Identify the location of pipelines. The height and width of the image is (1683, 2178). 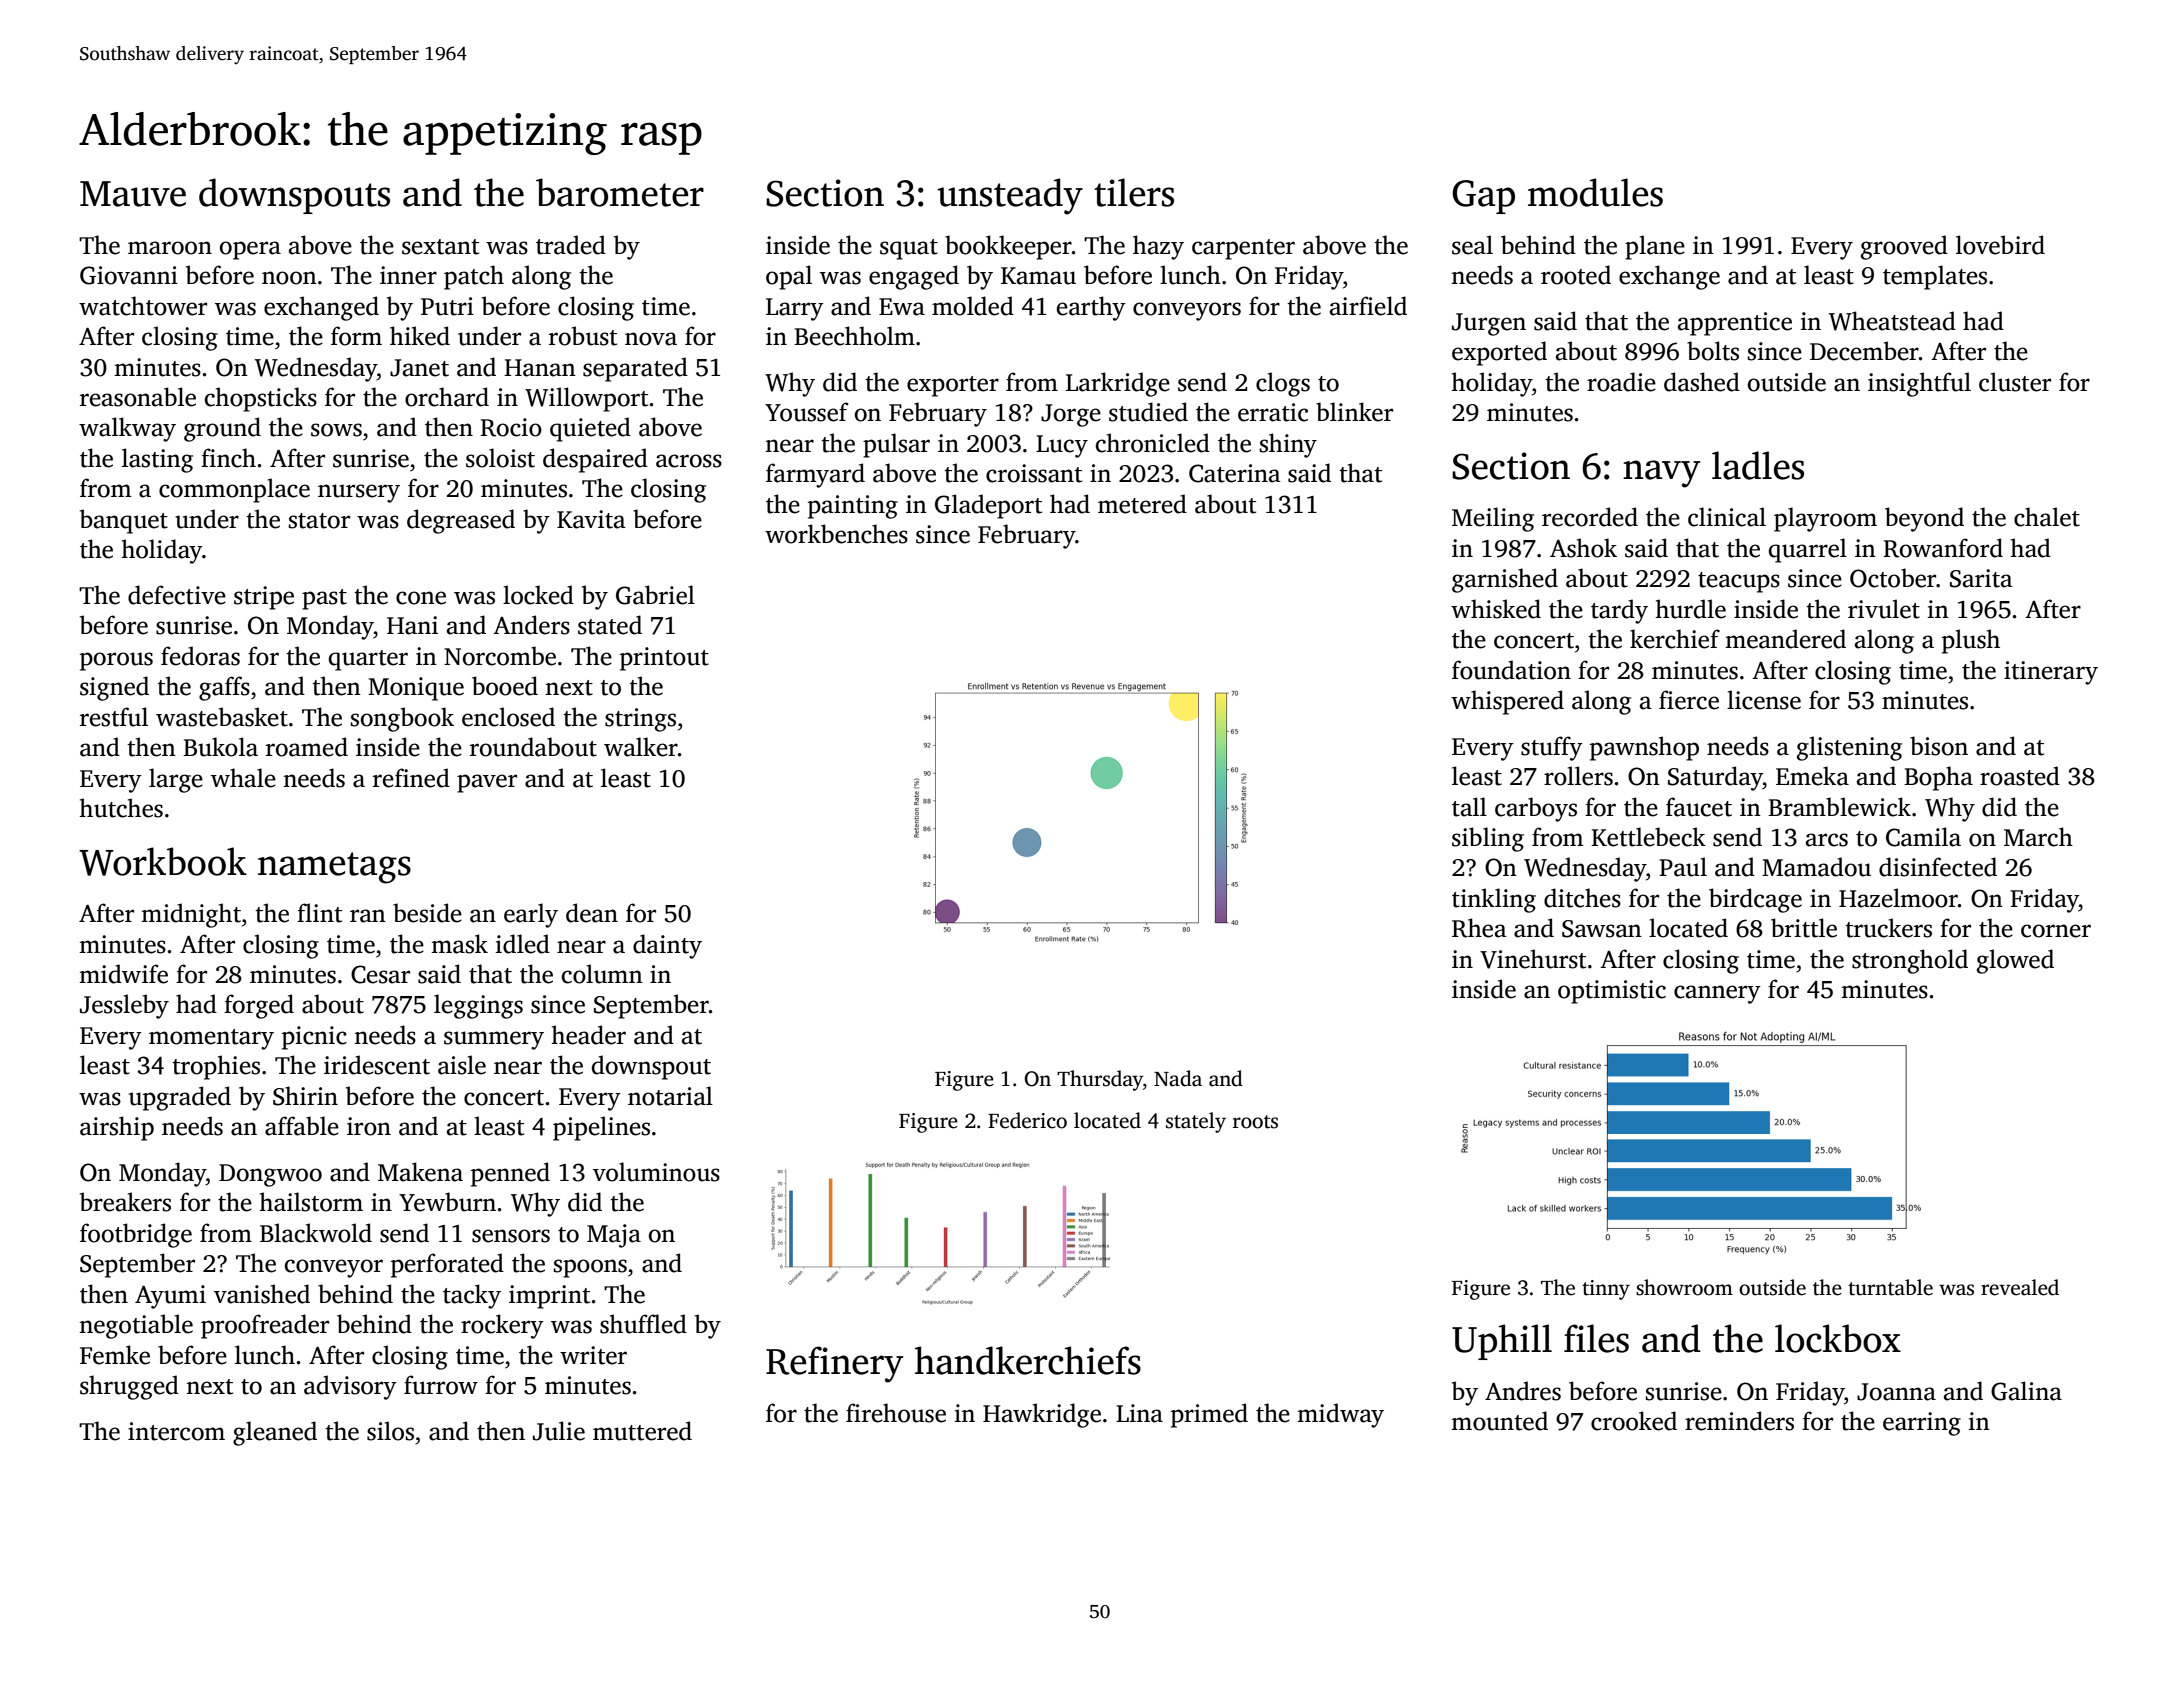
(601, 1128).
